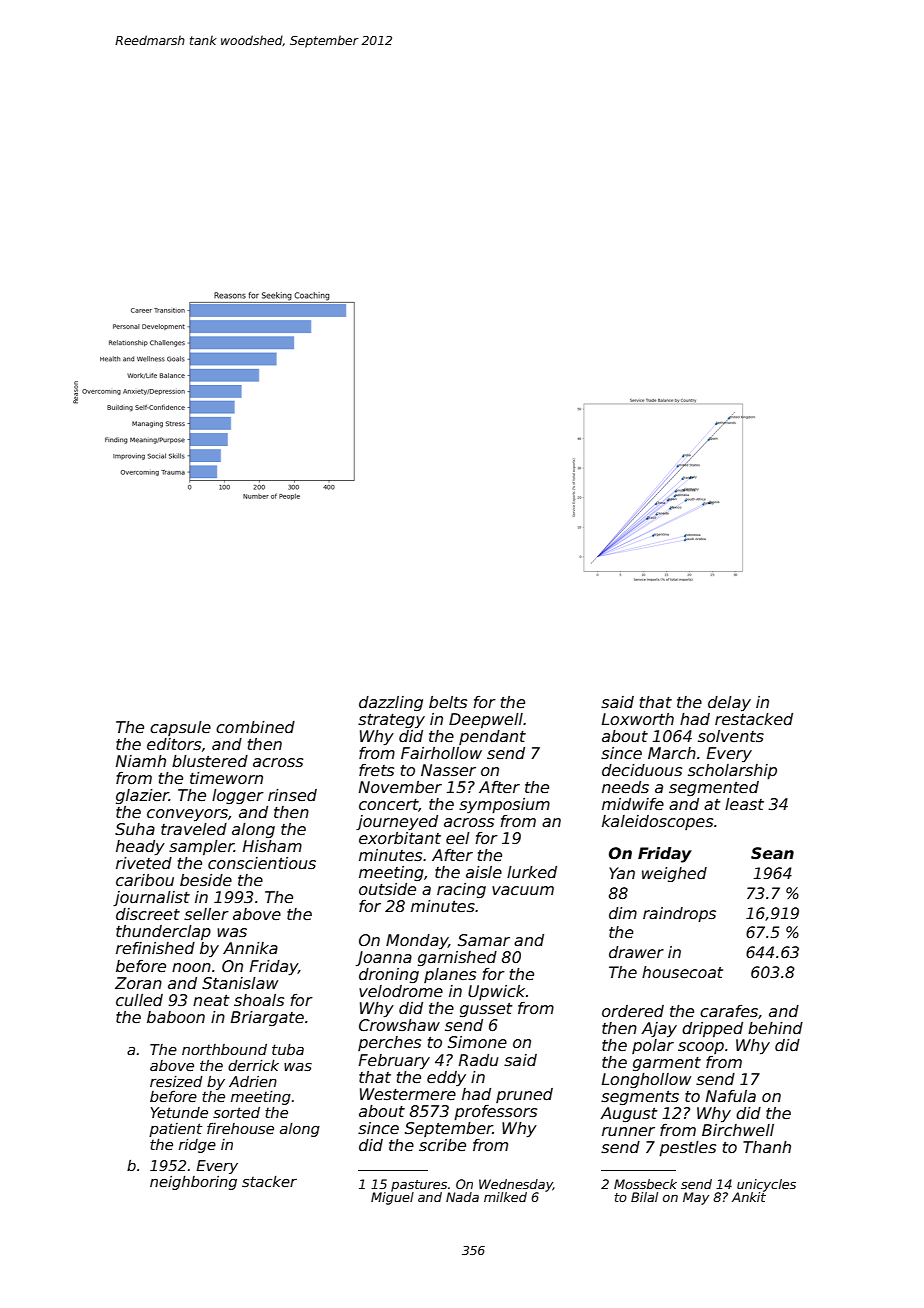 This screenshot has width=924, height=1308. What do you see at coordinates (176, 1081) in the screenshot?
I see `resized` at bounding box center [176, 1081].
